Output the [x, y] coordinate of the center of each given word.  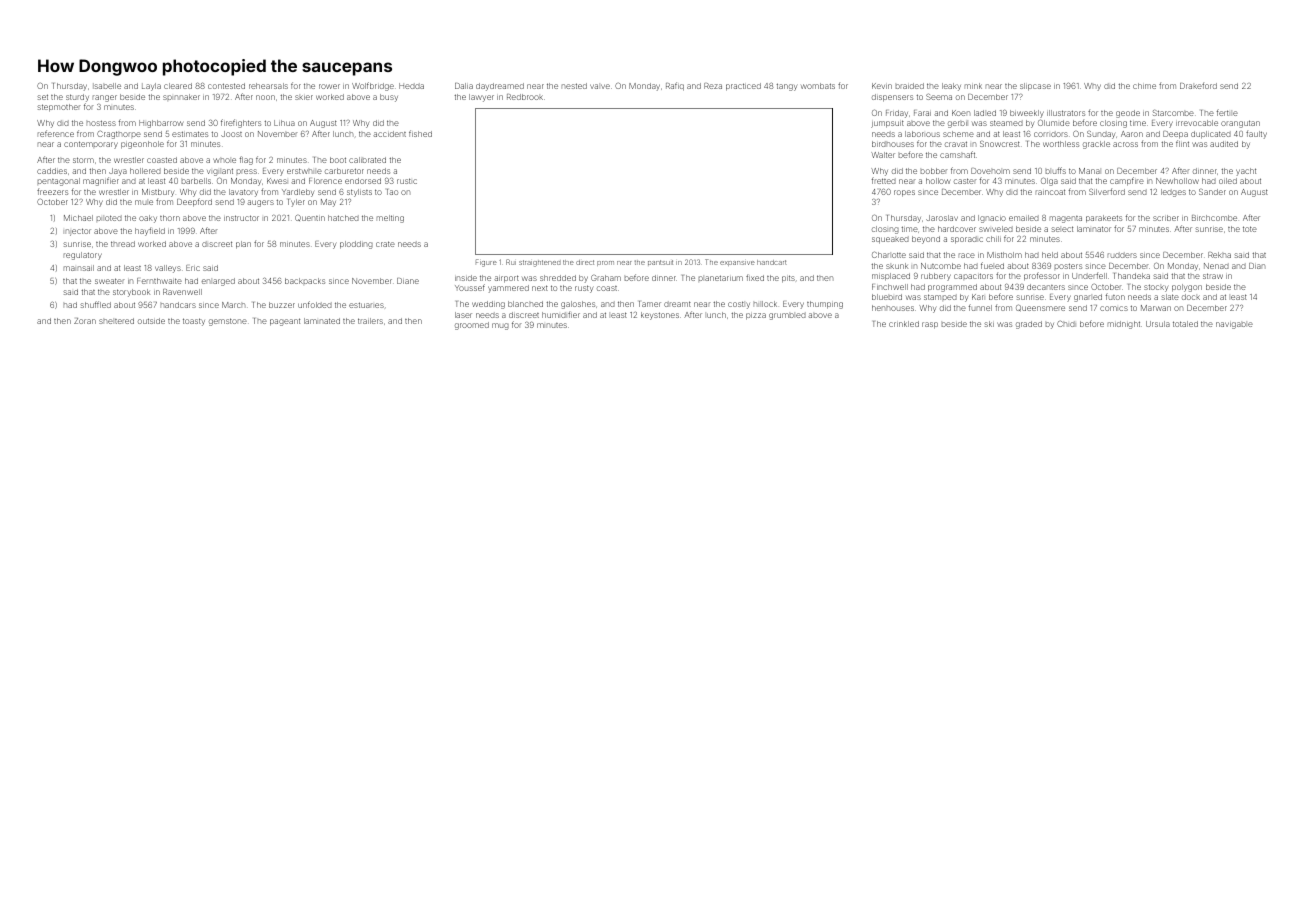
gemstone [228, 322]
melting [390, 219]
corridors [1051, 134]
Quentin [310, 218]
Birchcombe [1214, 218]
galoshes [578, 305]
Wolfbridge [373, 86]
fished [420, 133]
